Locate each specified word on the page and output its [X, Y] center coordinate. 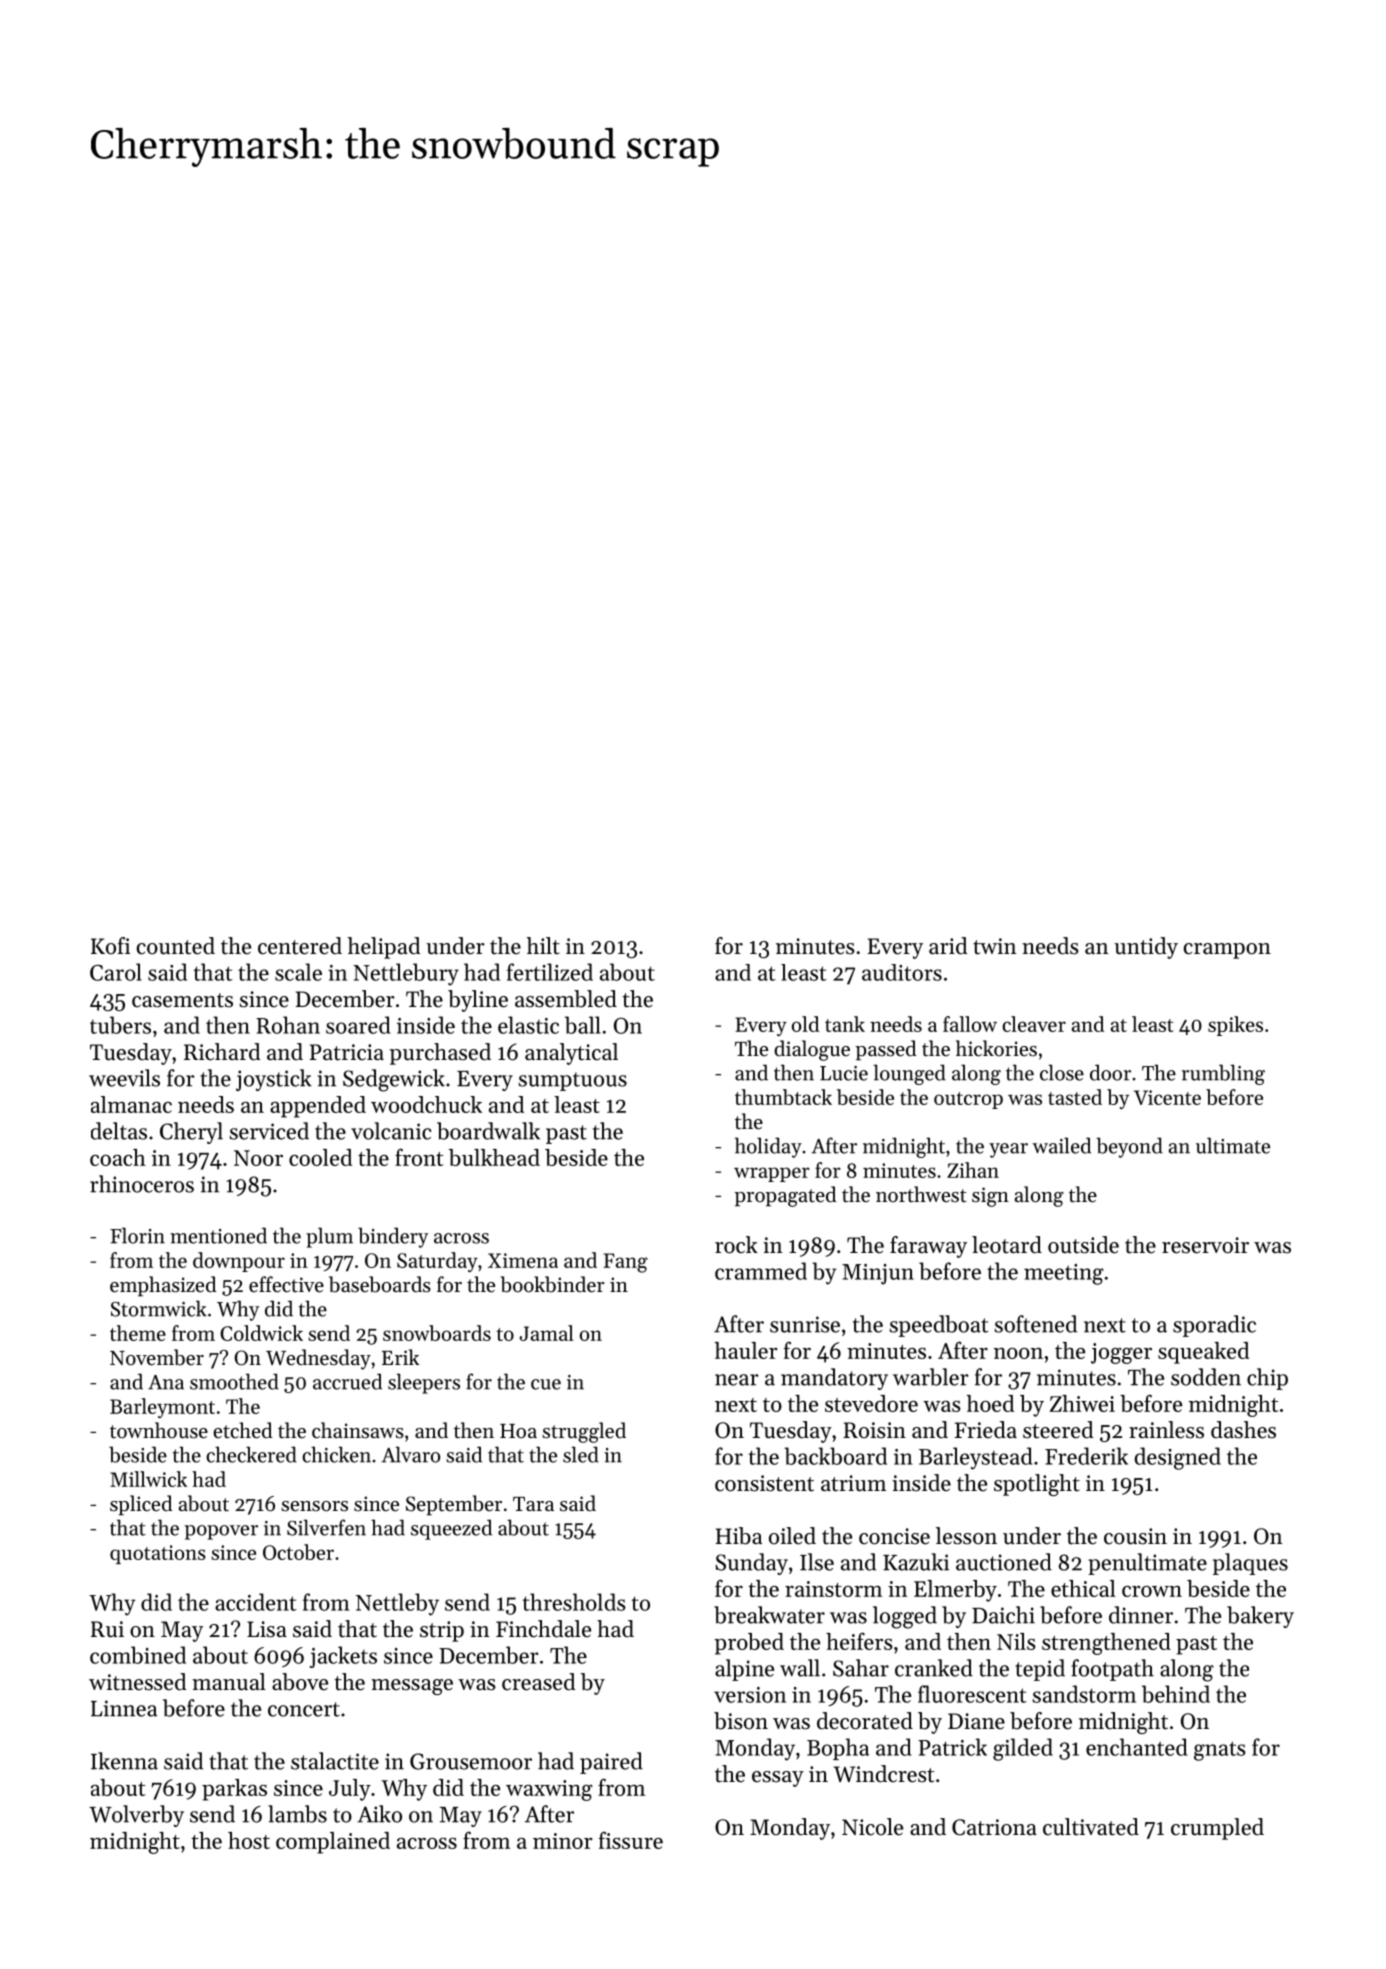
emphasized [163, 1286]
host [249, 1840]
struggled [584, 1432]
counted [176, 946]
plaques [1250, 1564]
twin [995, 946]
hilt [543, 946]
